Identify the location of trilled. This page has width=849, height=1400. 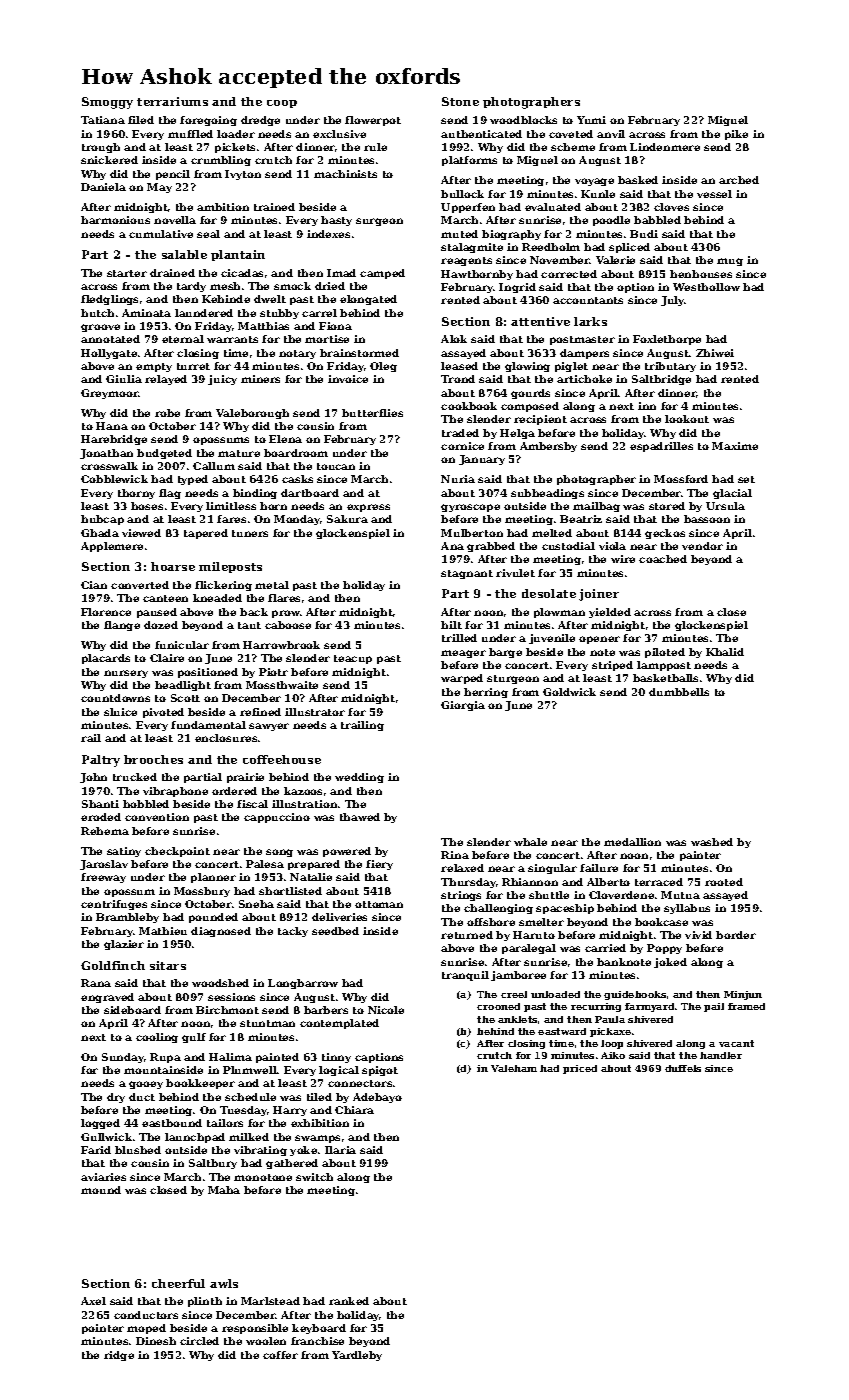
(459, 638).
